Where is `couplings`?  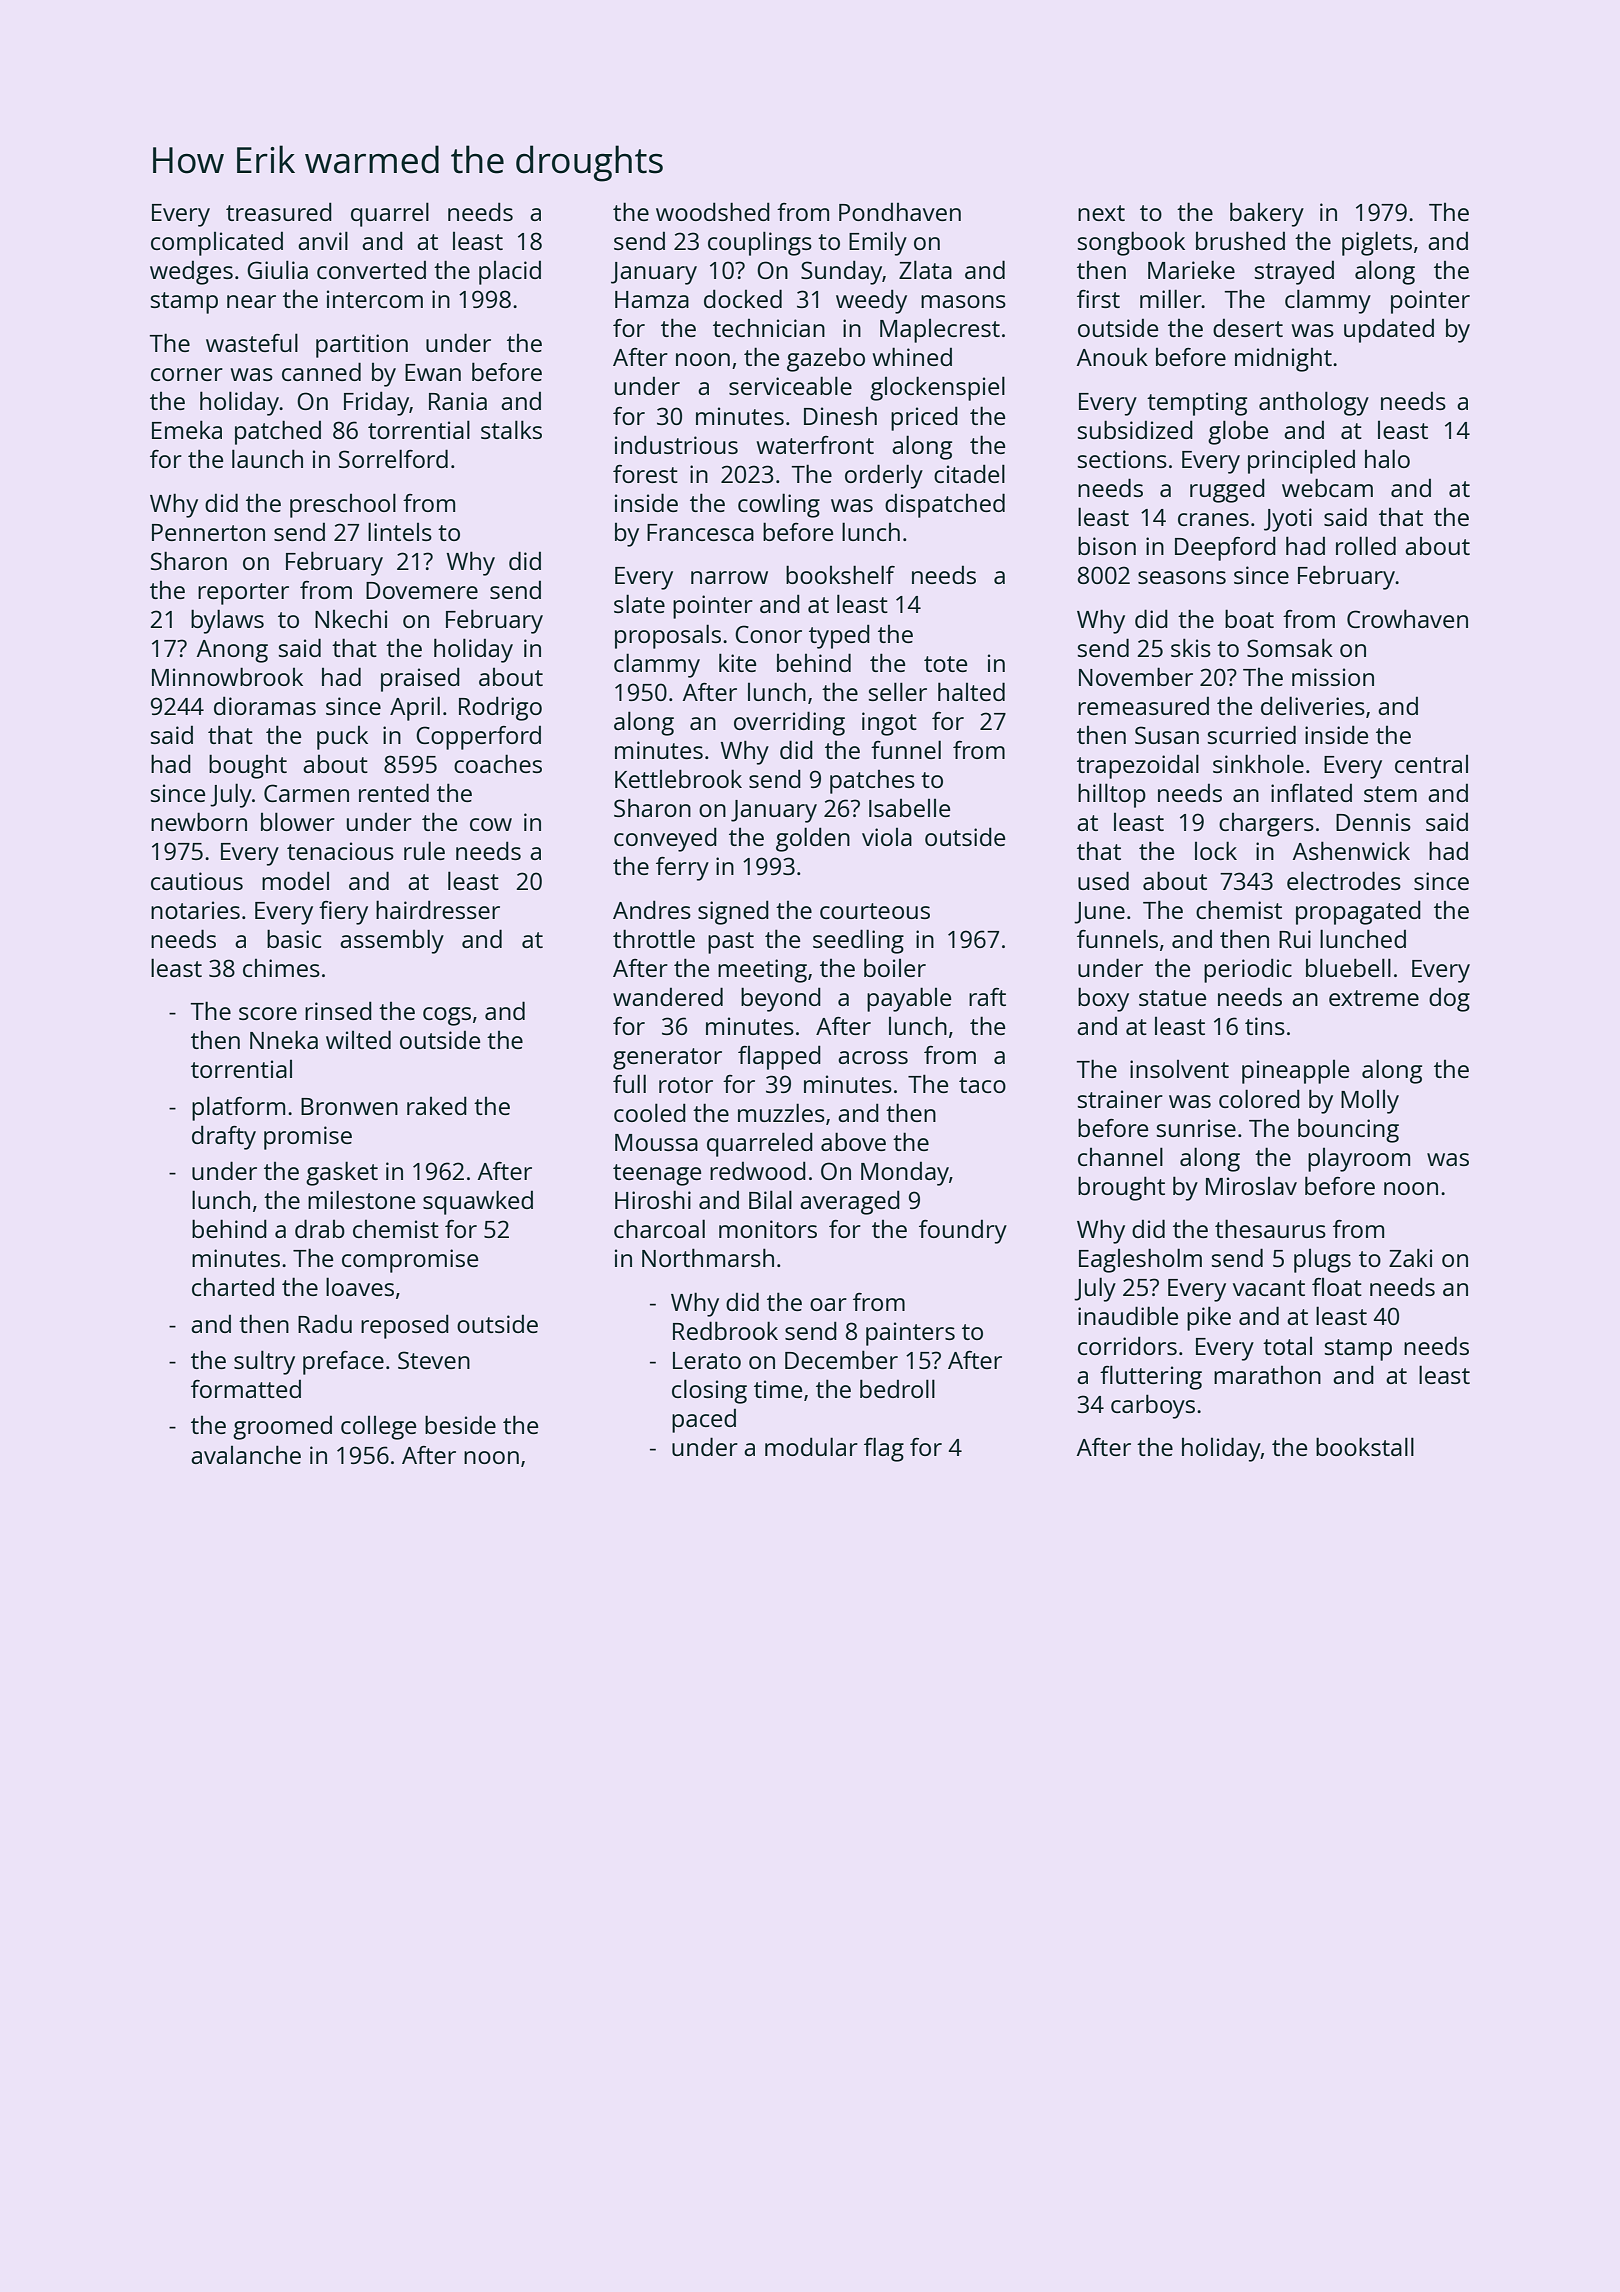 couplings is located at coordinates (760, 243).
